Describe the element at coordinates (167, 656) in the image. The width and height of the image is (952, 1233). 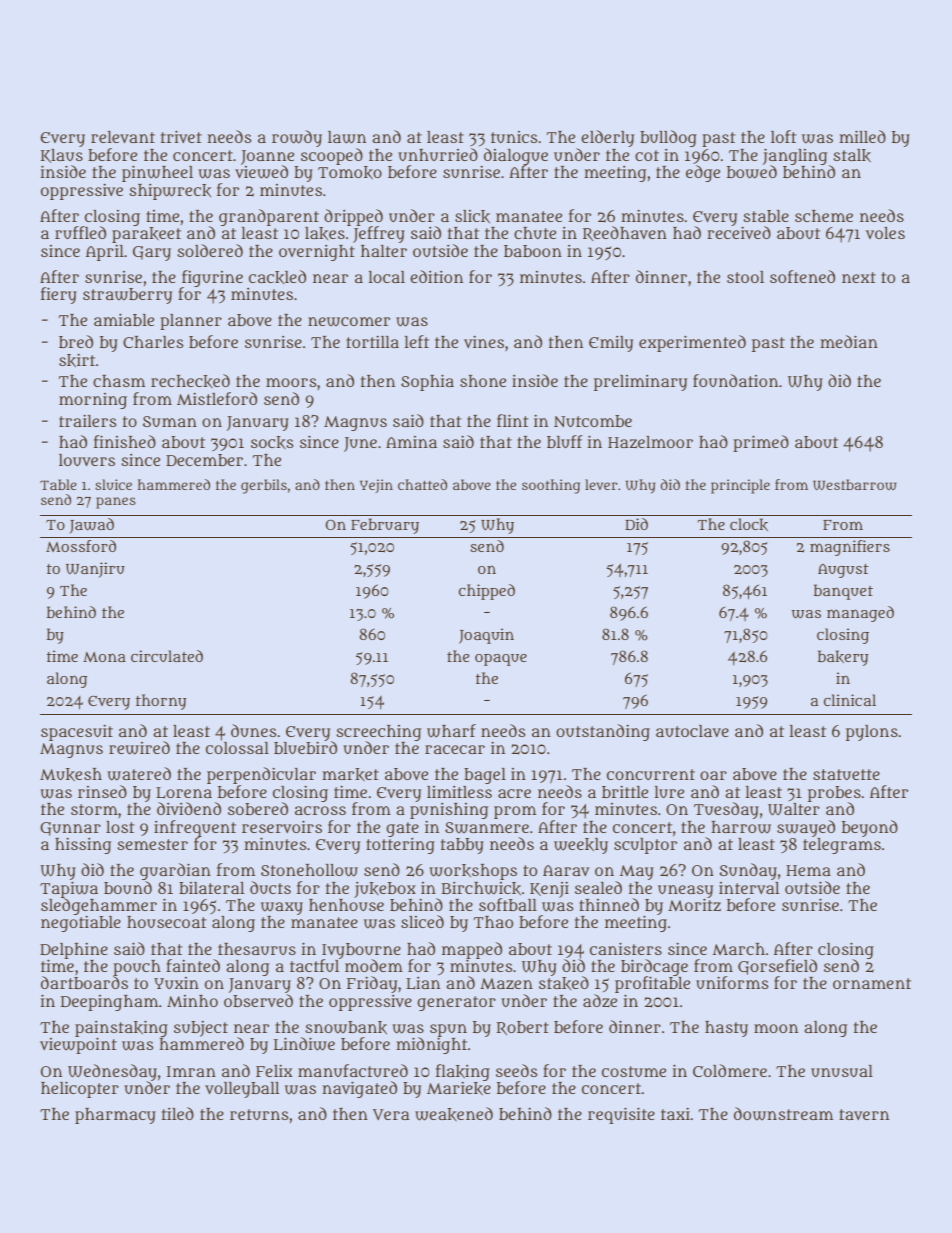
I see `circulated` at that location.
